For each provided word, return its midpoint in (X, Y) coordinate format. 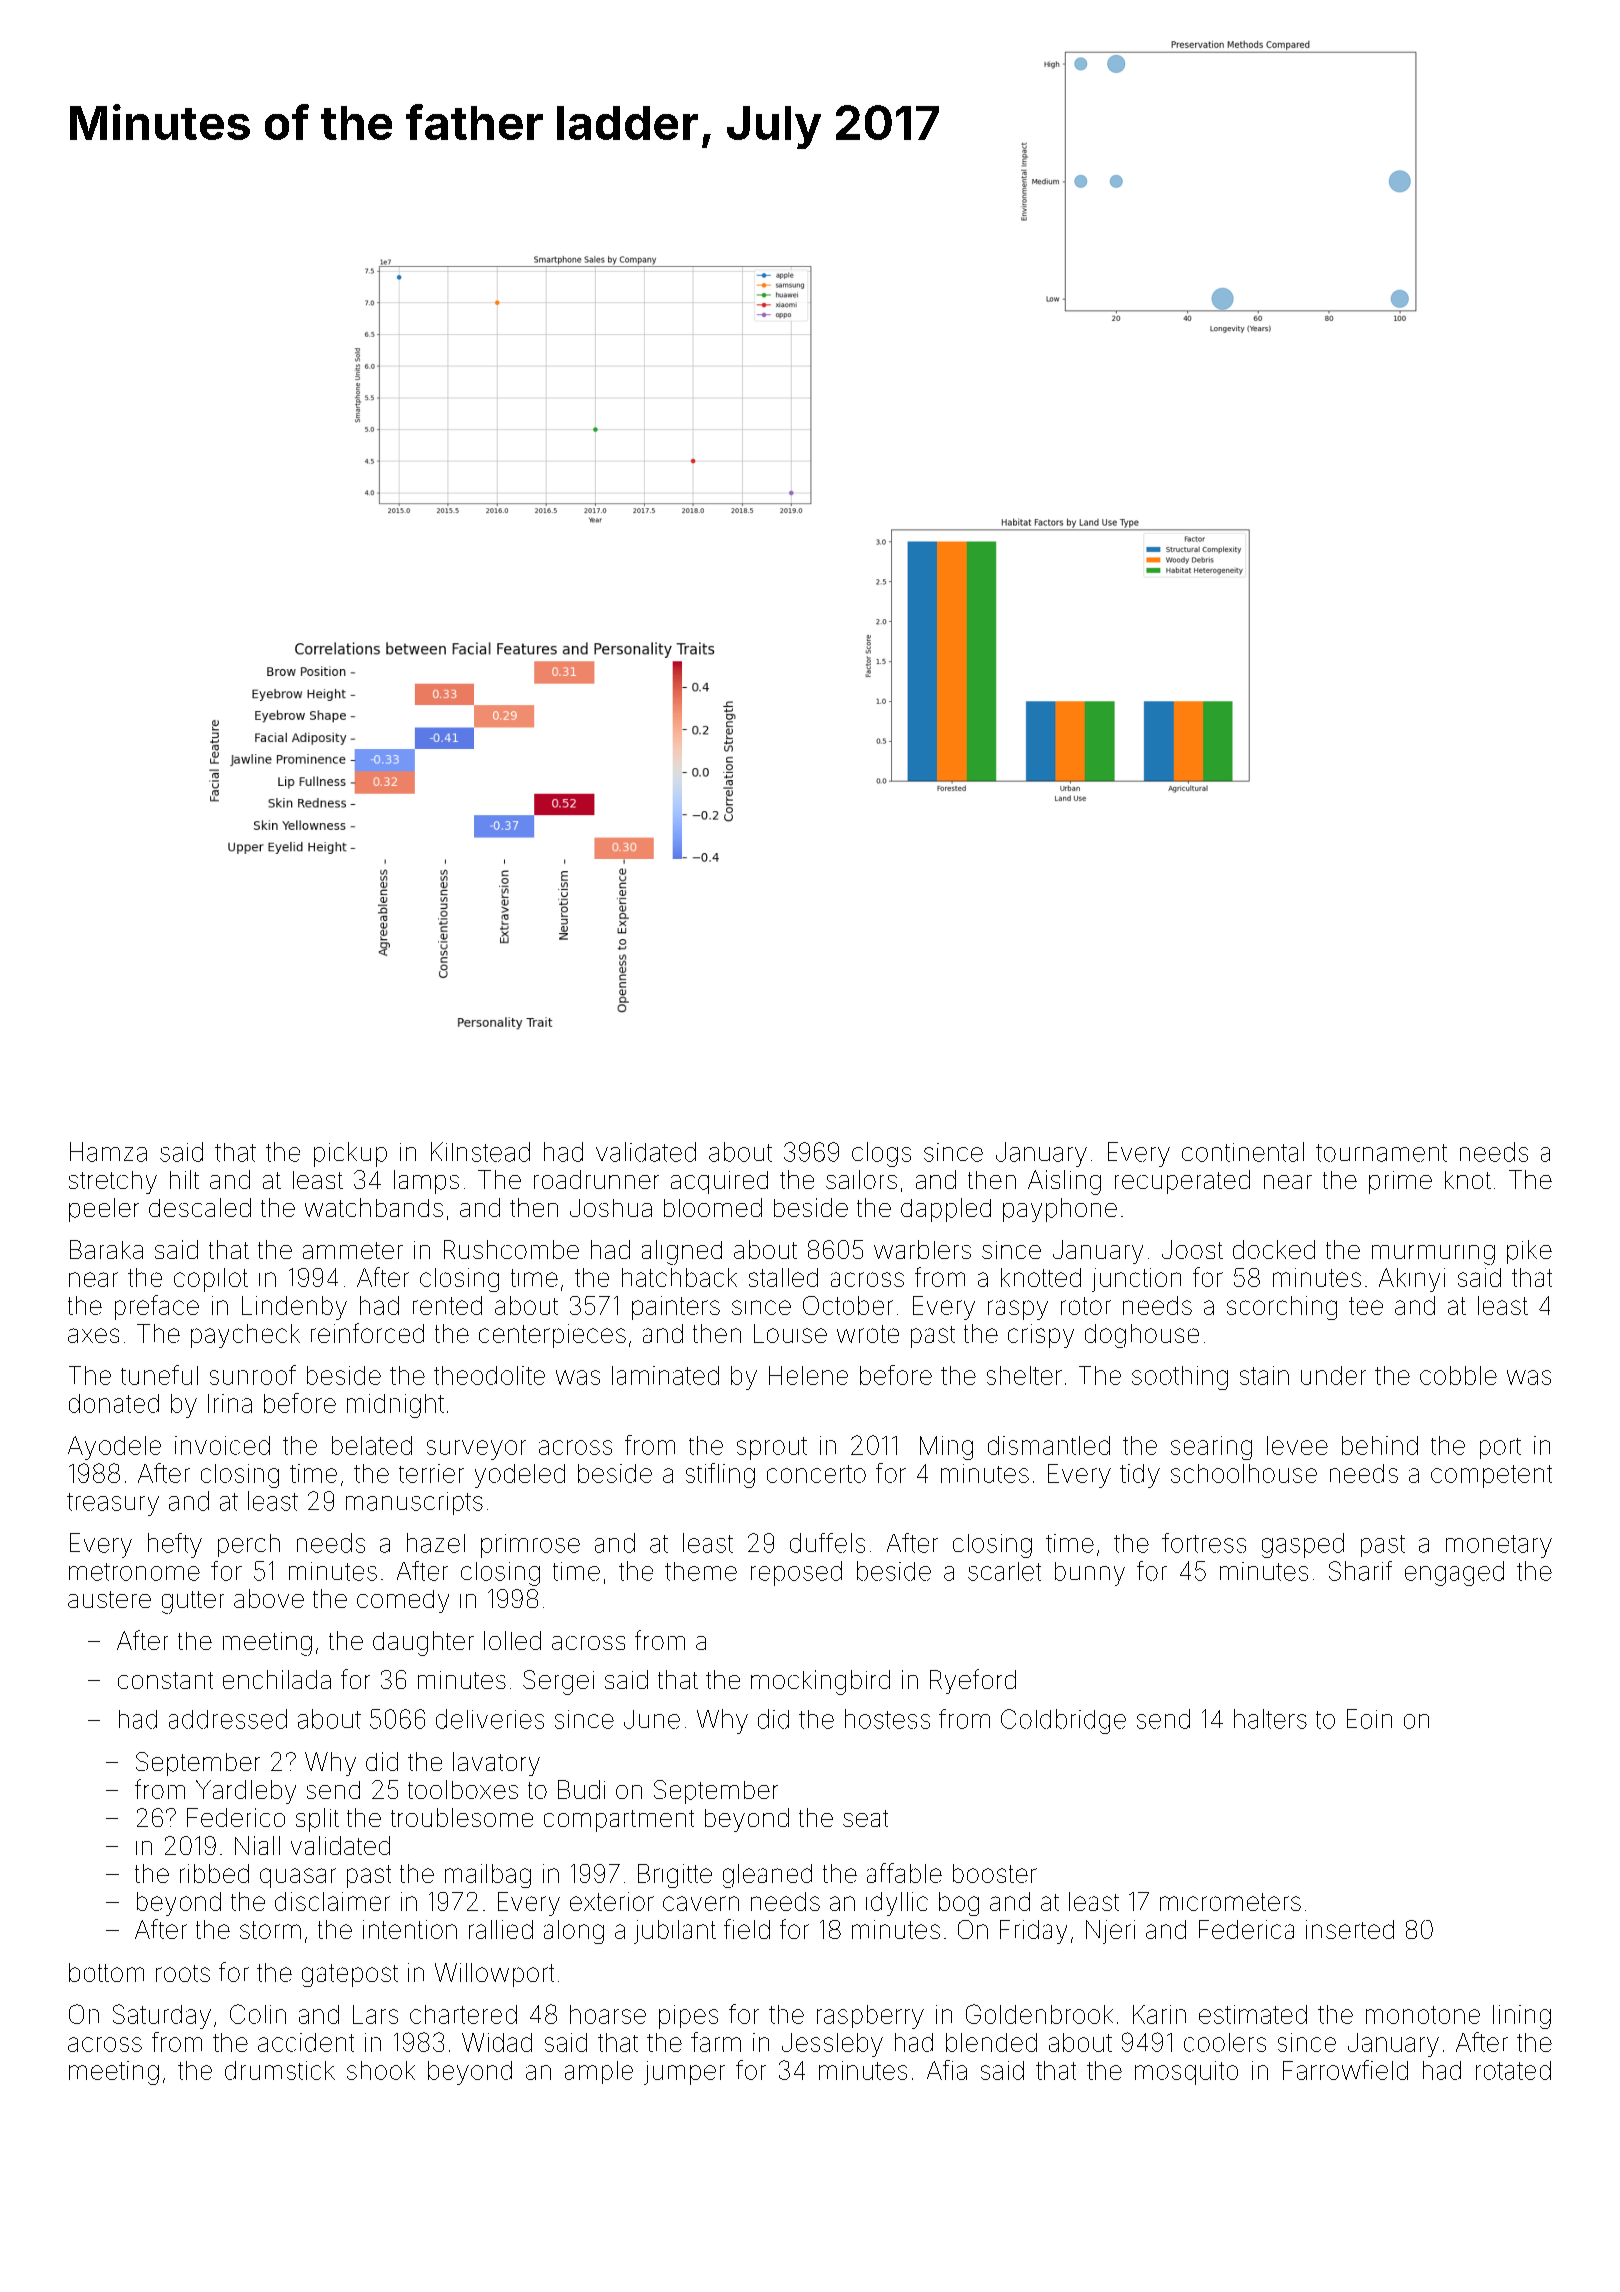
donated (114, 1403)
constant (165, 1680)
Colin (258, 2014)
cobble (1458, 1375)
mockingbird (820, 1682)
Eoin (1369, 1719)
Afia (947, 2070)
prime (1400, 1182)
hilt (184, 1179)
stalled (783, 1277)
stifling (720, 1475)
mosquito (1186, 2073)
